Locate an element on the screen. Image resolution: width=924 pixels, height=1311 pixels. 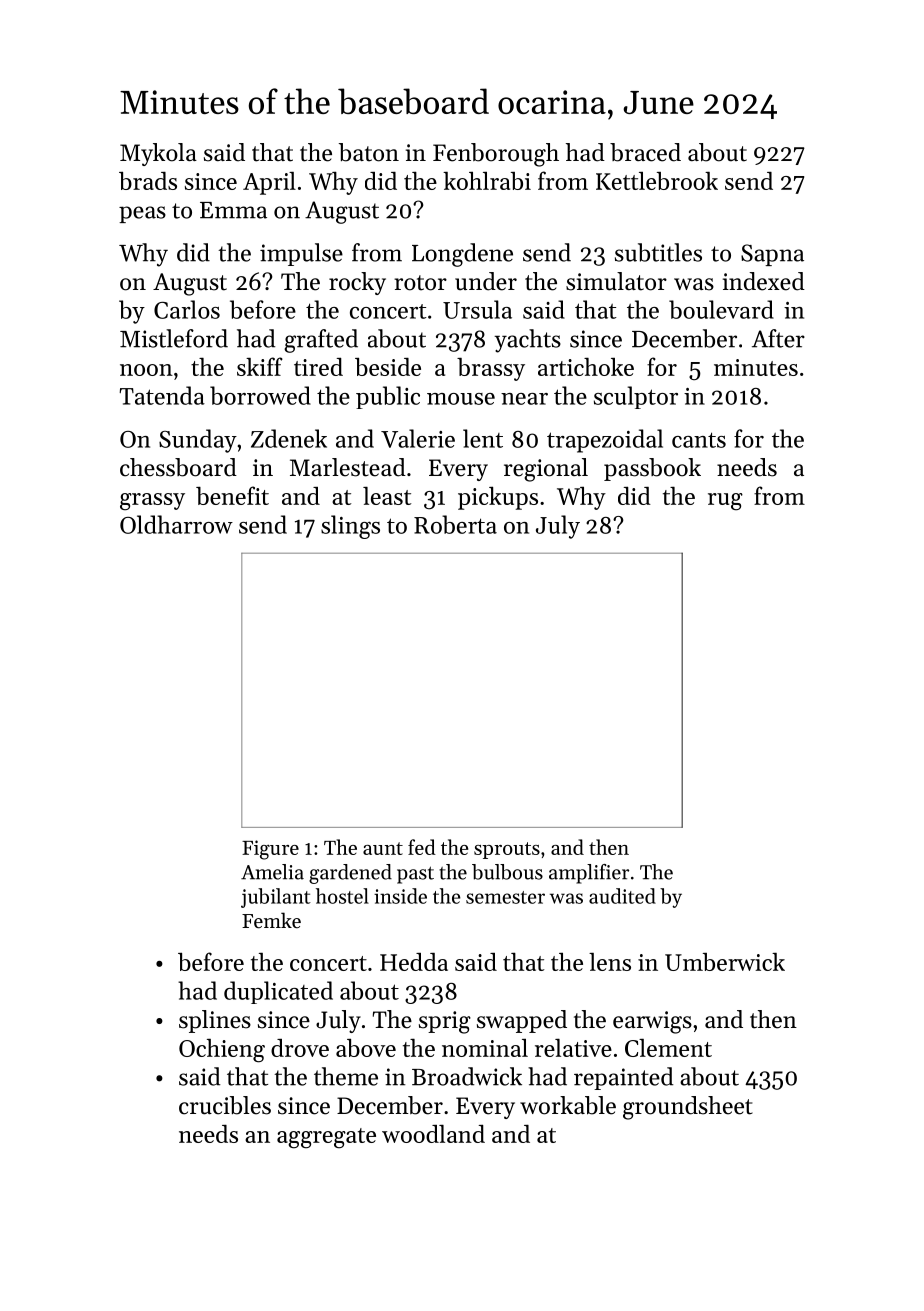
slings is located at coordinates (350, 527).
